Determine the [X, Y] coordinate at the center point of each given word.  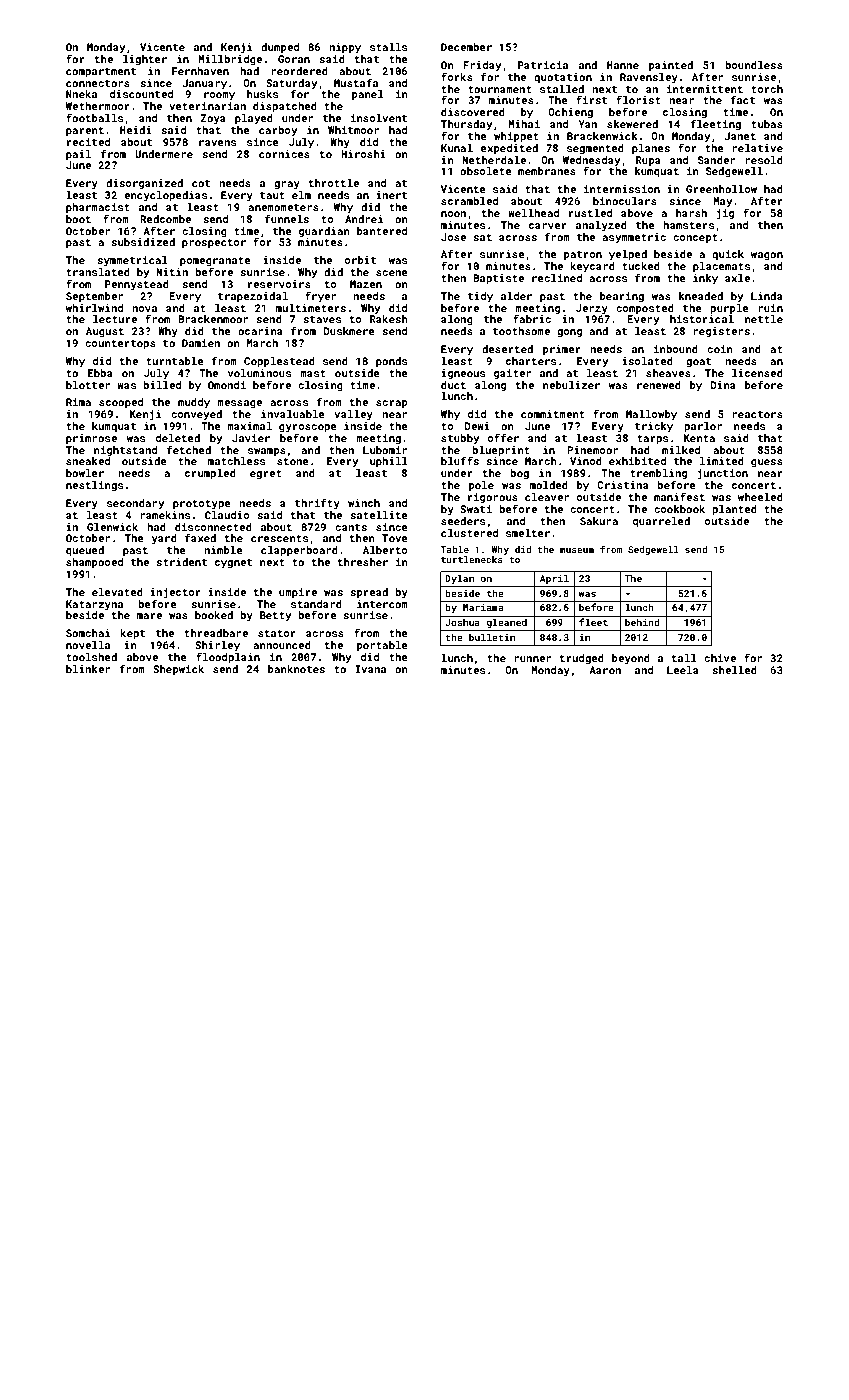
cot [201, 183]
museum [577, 550]
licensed [757, 373]
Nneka [81, 94]
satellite [379, 515]
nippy [345, 48]
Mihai [524, 124]
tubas [767, 124]
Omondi [227, 385]
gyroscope [308, 428]
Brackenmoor [213, 319]
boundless [754, 65]
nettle [764, 319]
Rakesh [388, 319]
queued [85, 551]
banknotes [296, 669]
